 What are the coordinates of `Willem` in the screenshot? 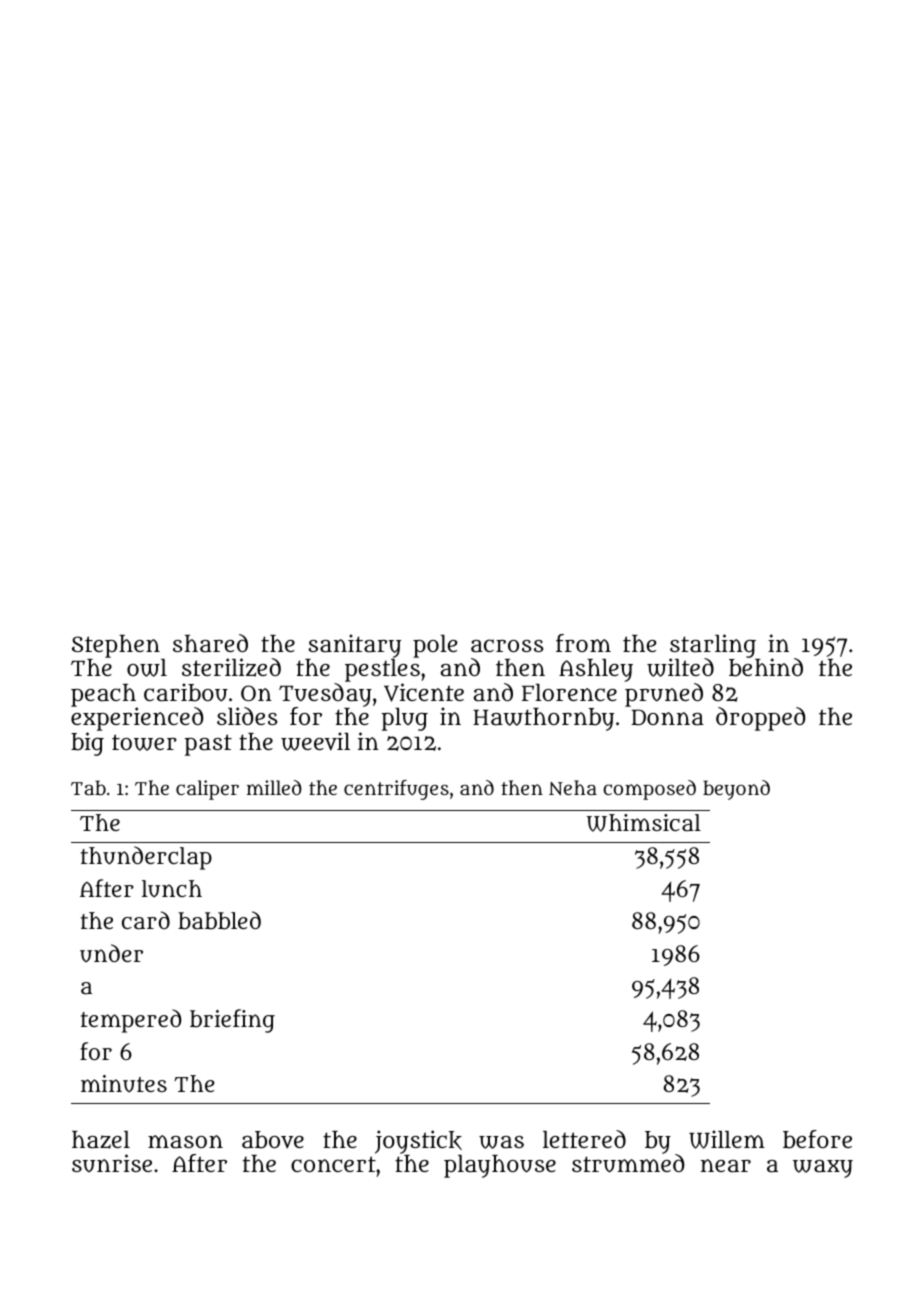 It's located at (727, 1139).
